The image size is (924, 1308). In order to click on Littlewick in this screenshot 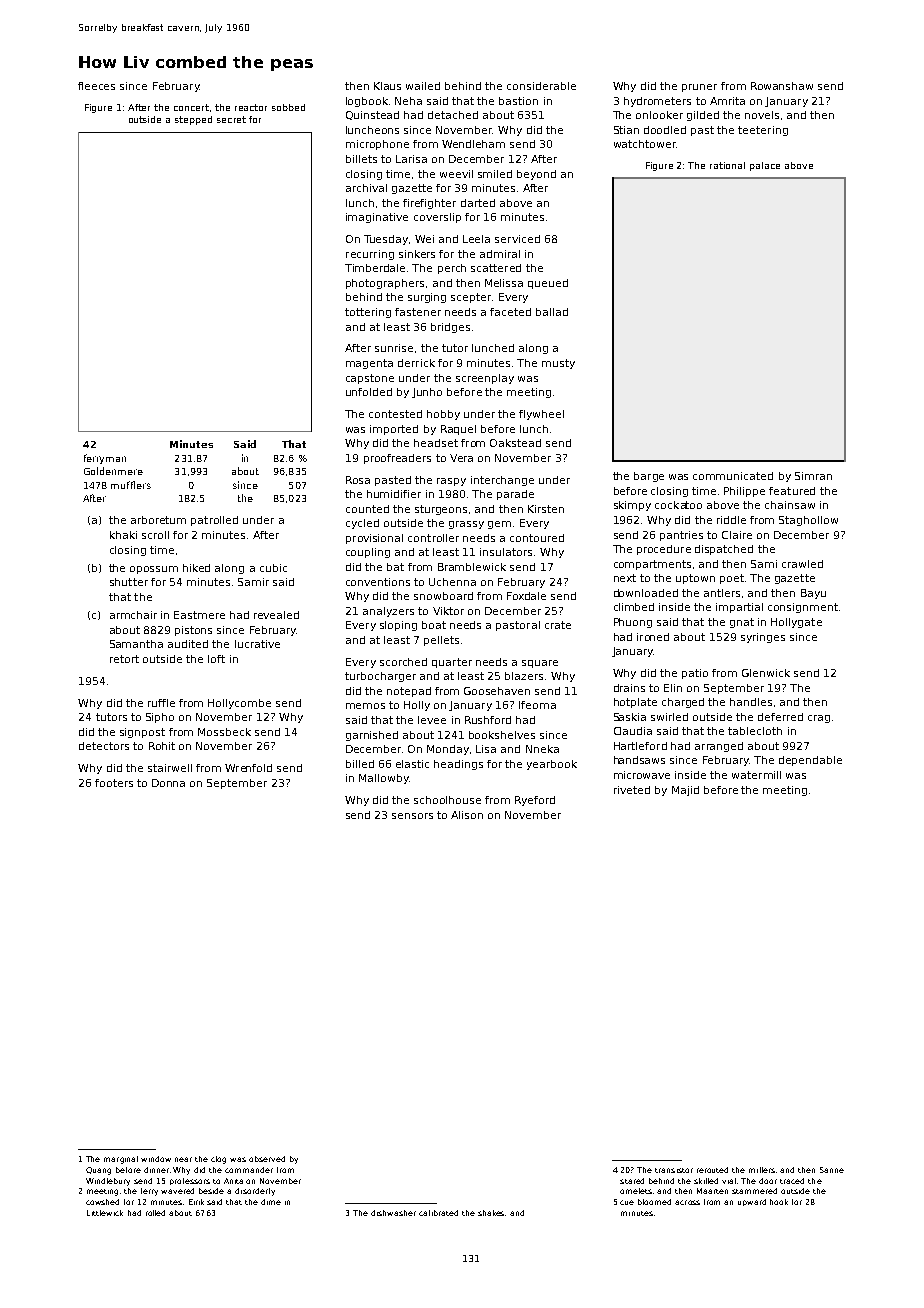, I will do `click(105, 1213)`.
